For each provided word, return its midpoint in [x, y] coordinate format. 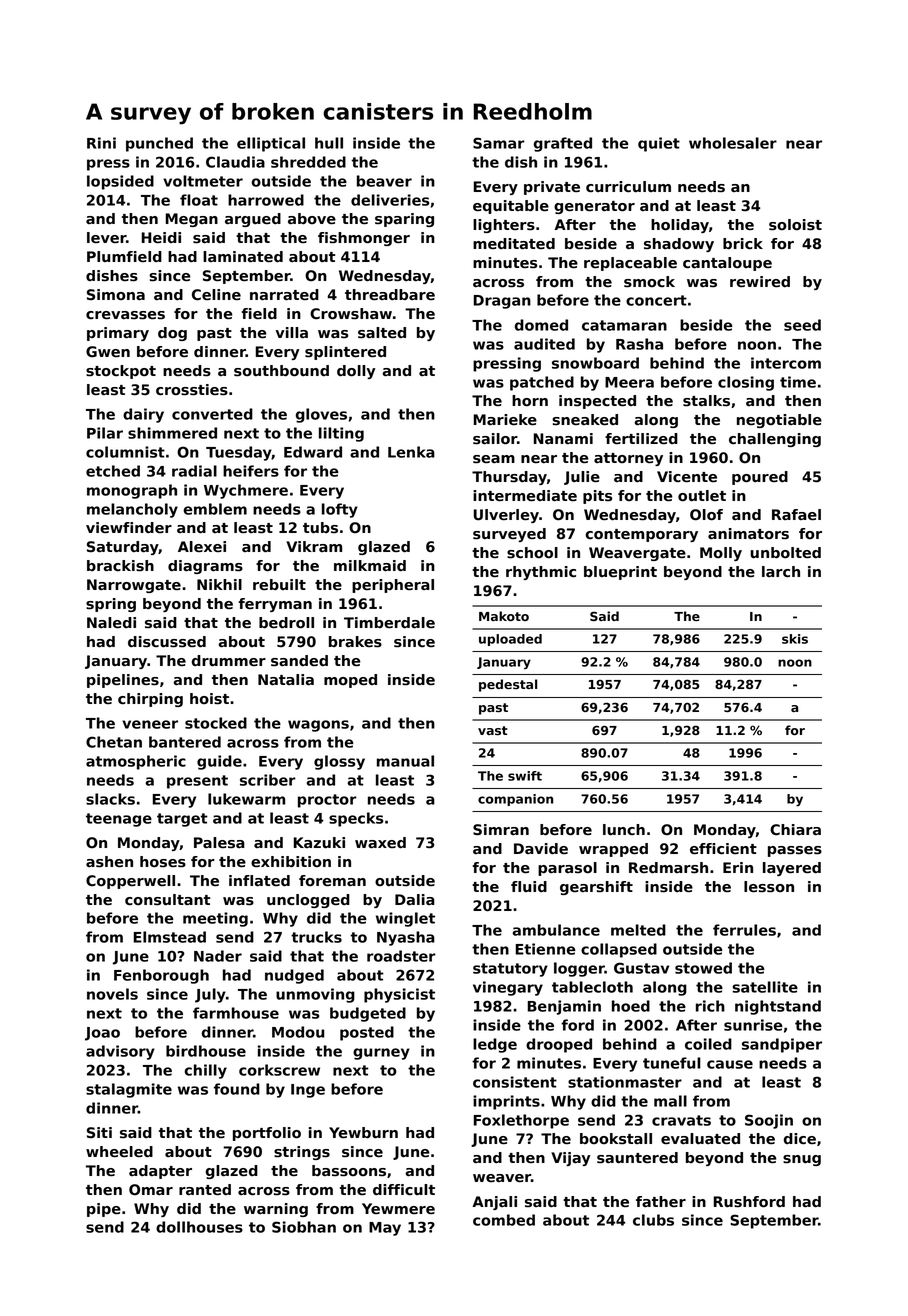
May [385, 1229]
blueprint [620, 573]
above [312, 219]
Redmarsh [668, 868]
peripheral [393, 586]
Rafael [796, 515]
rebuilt [279, 584]
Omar [151, 1190]
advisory [120, 1052]
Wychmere [246, 491]
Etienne [545, 949]
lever [106, 238]
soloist [795, 225]
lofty [340, 510]
